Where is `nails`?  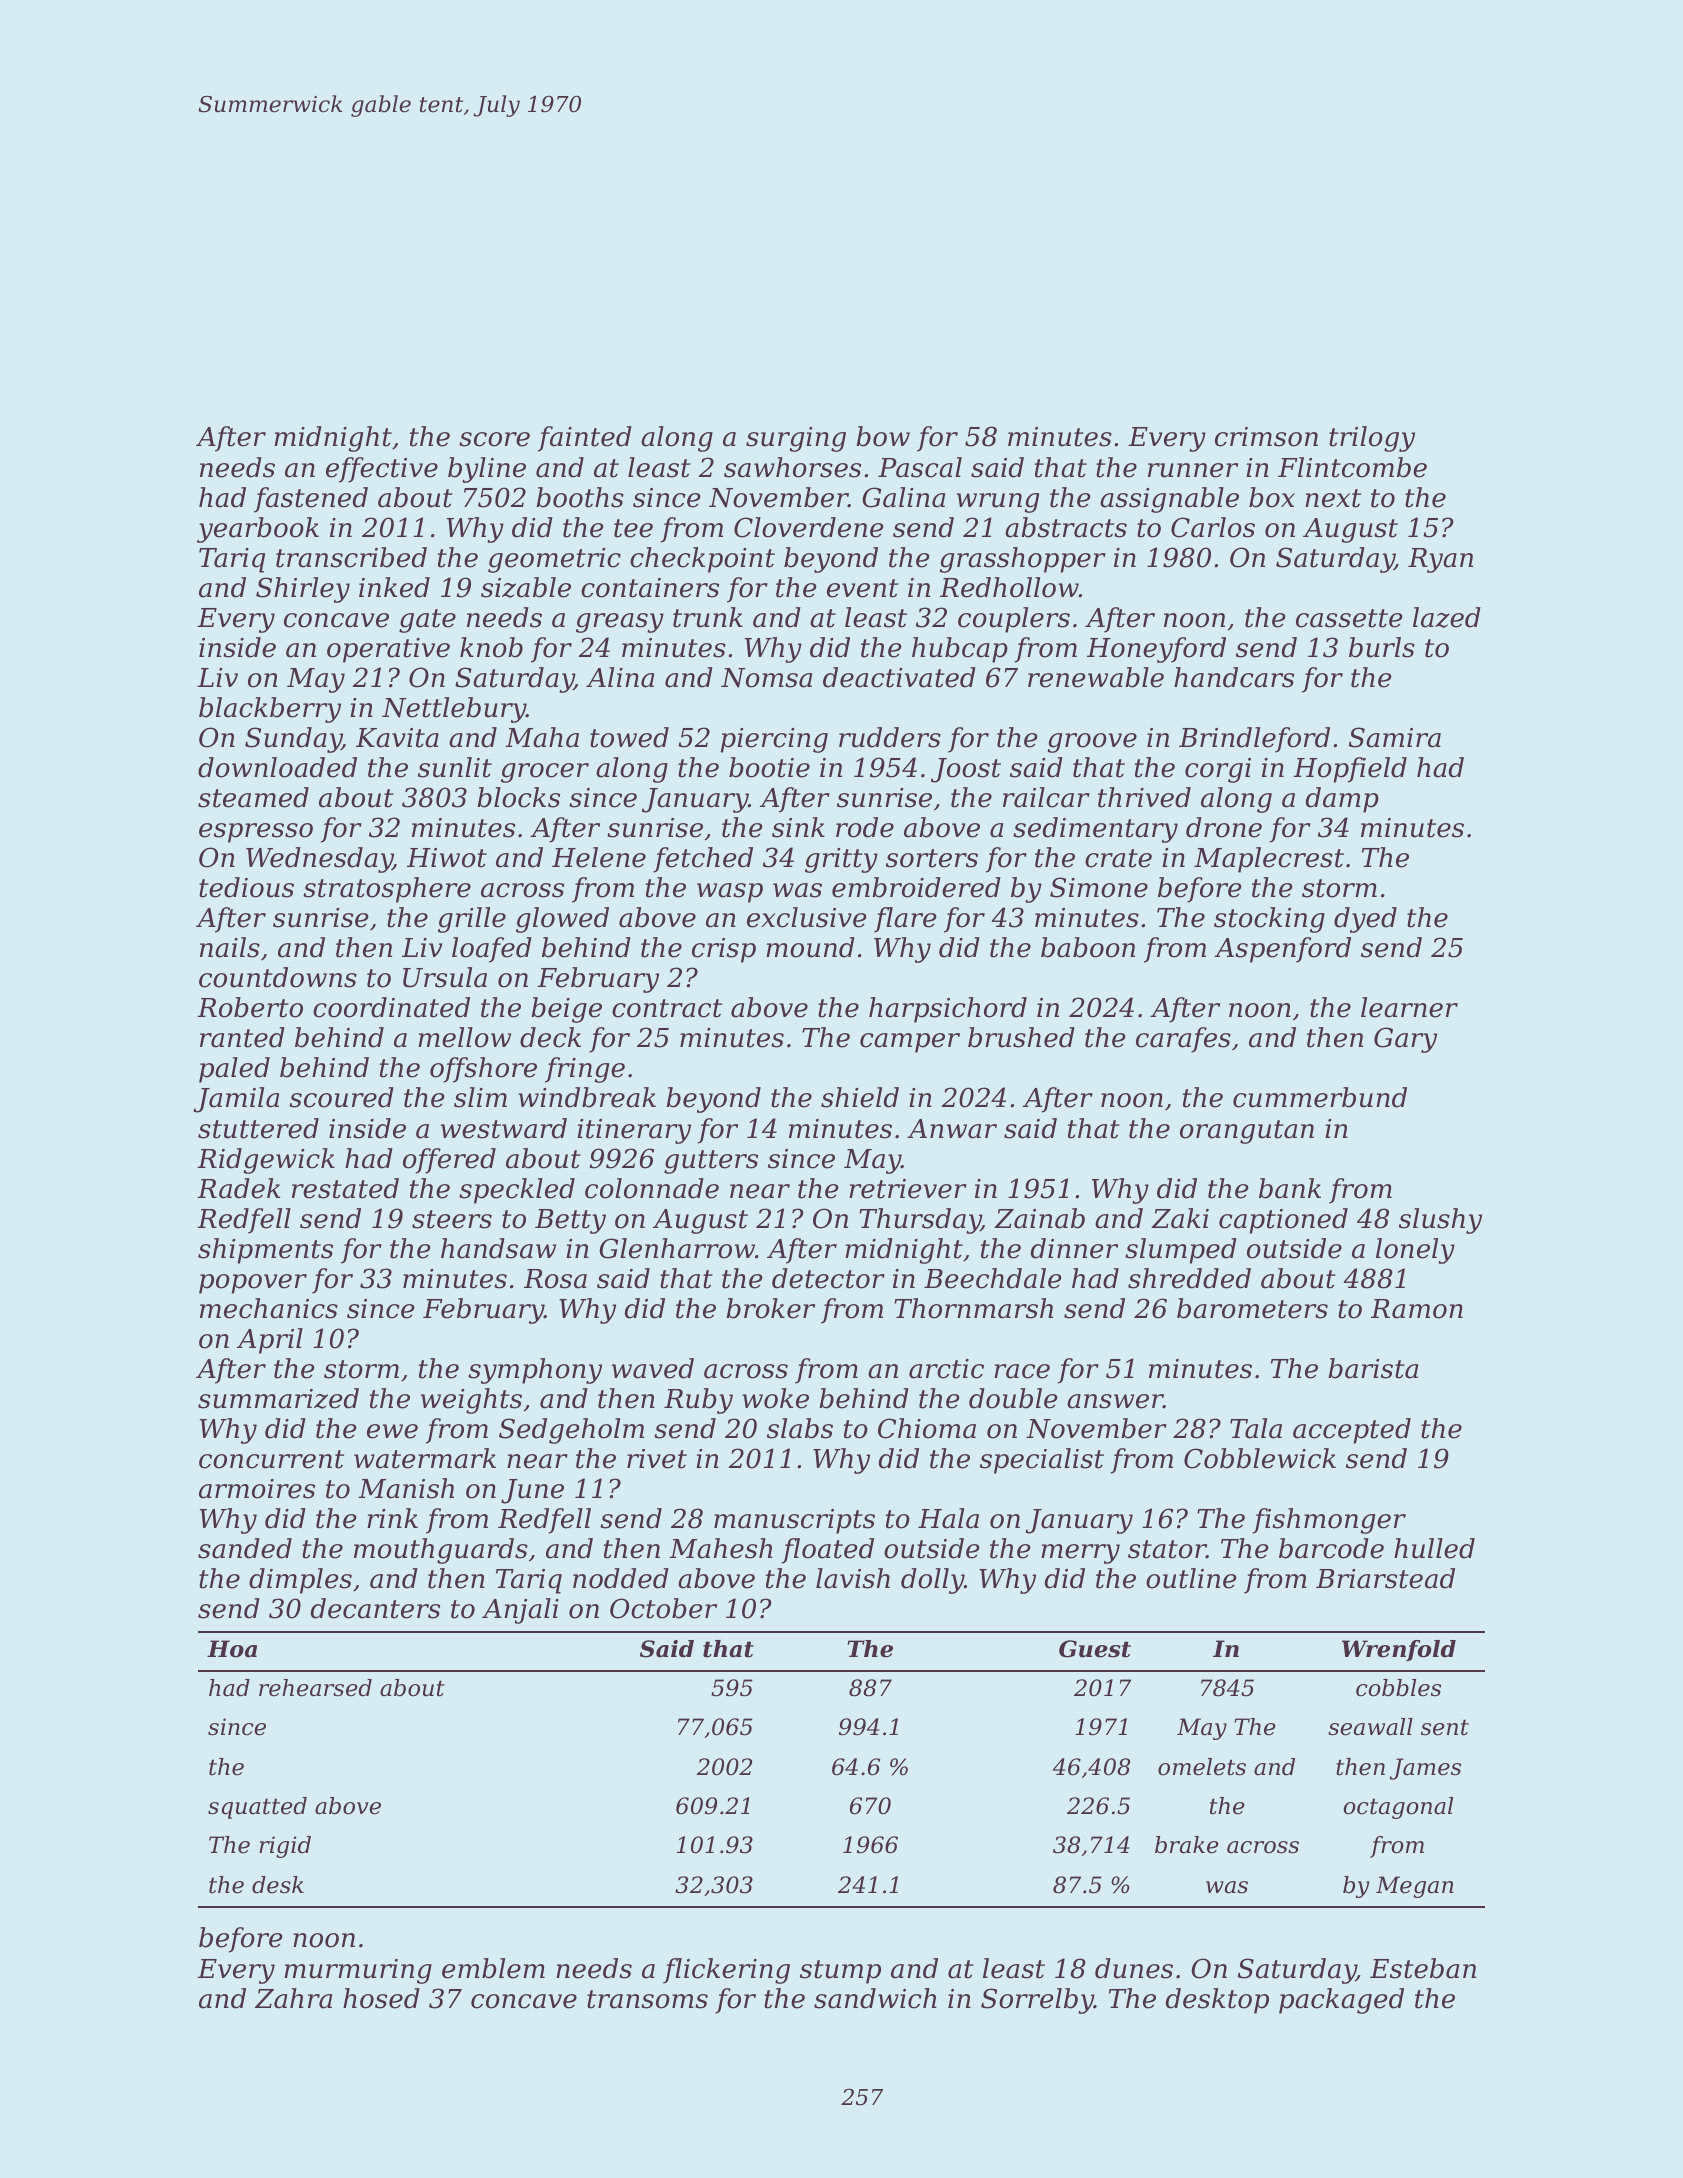
nails is located at coordinates (230, 947).
